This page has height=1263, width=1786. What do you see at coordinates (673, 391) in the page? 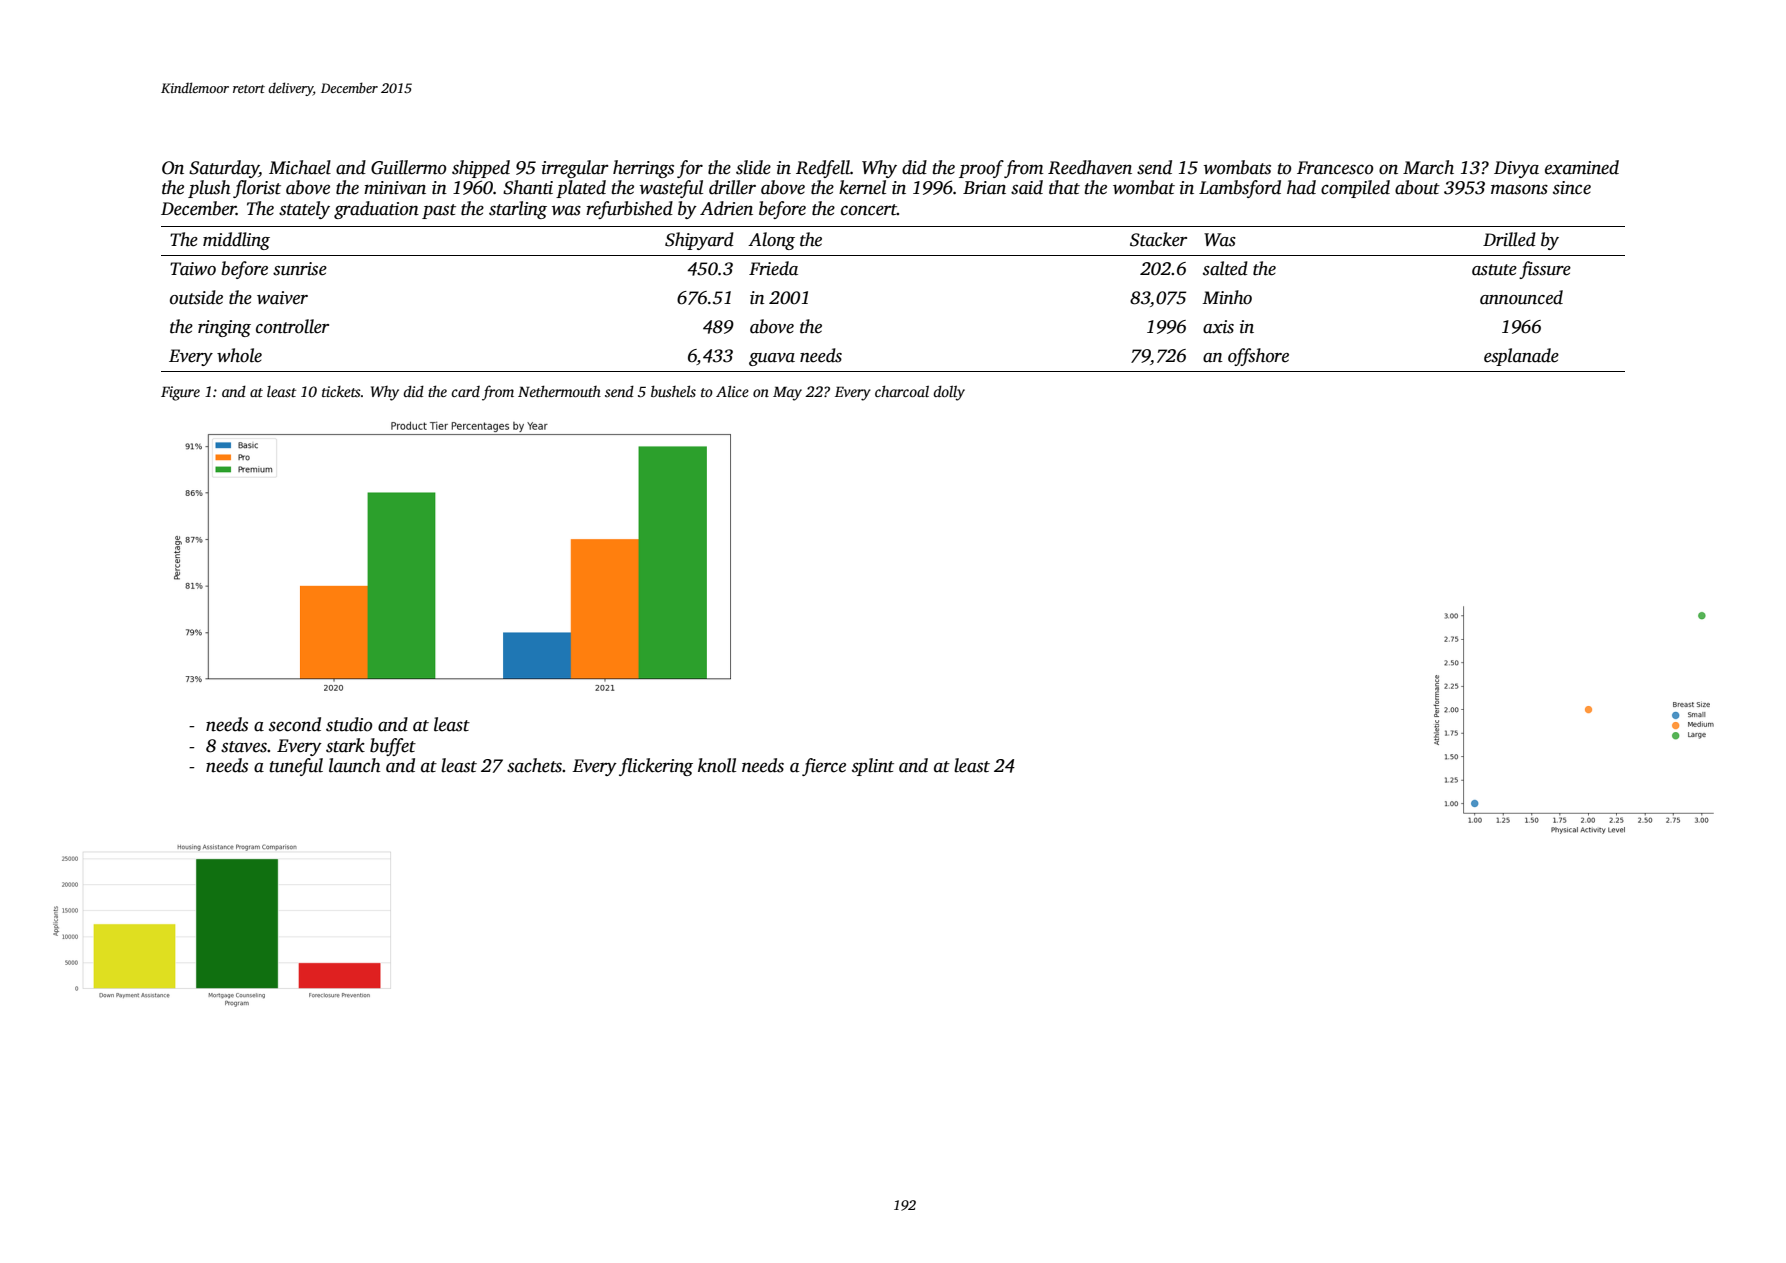
I see `bushels` at bounding box center [673, 391].
